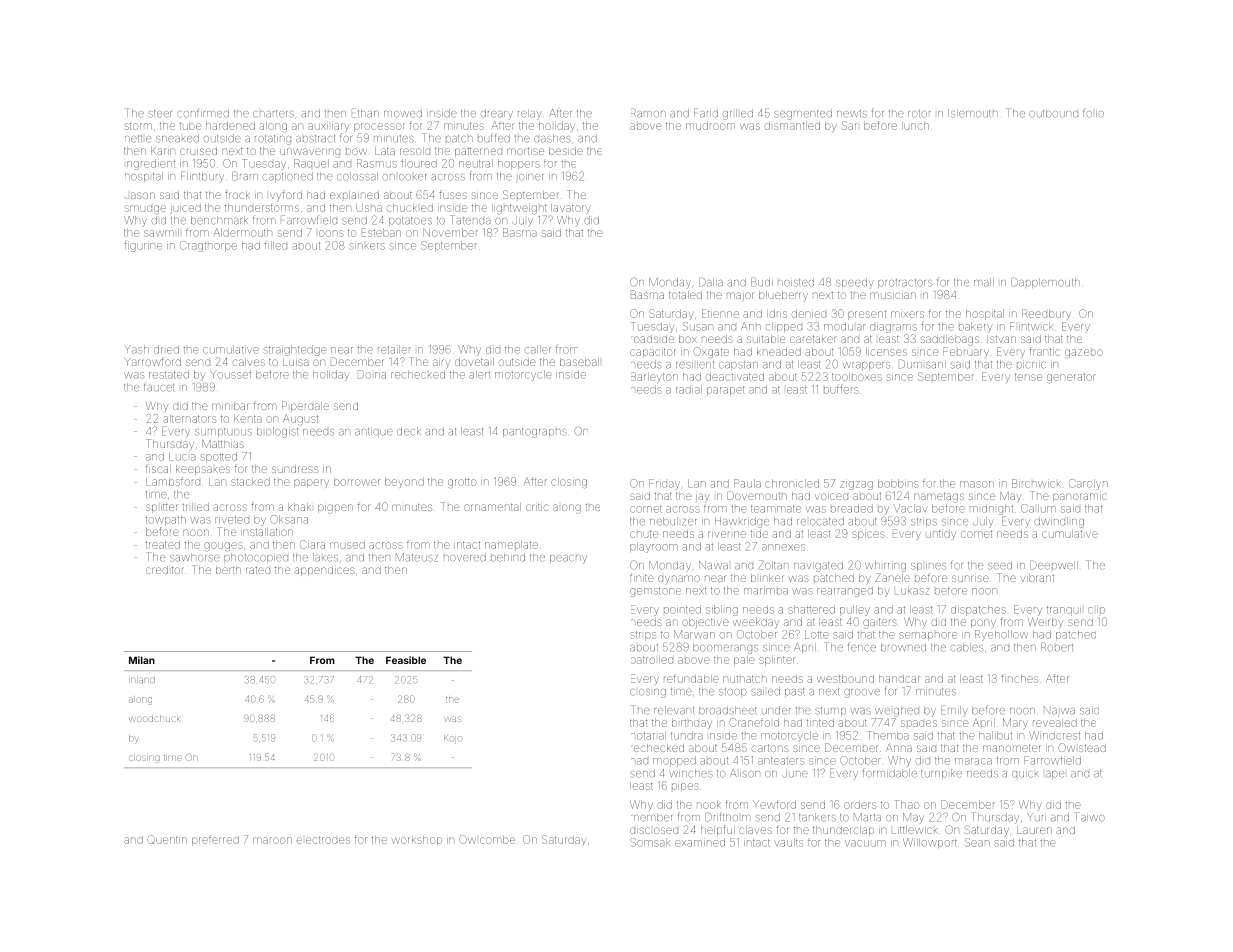  What do you see at coordinates (710, 126) in the screenshot?
I see `mudroom` at bounding box center [710, 126].
